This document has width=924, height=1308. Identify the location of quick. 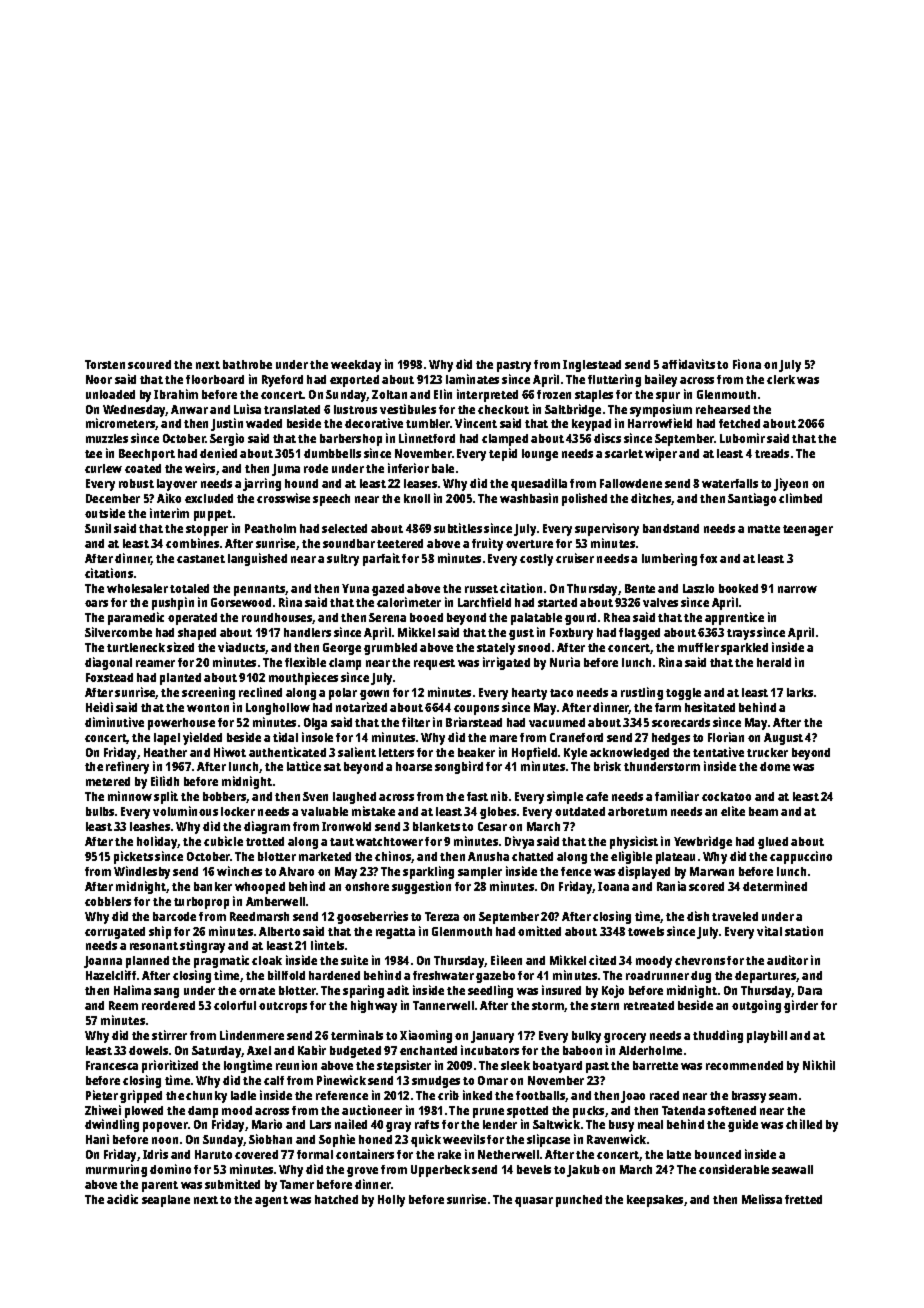
(426, 1140).
